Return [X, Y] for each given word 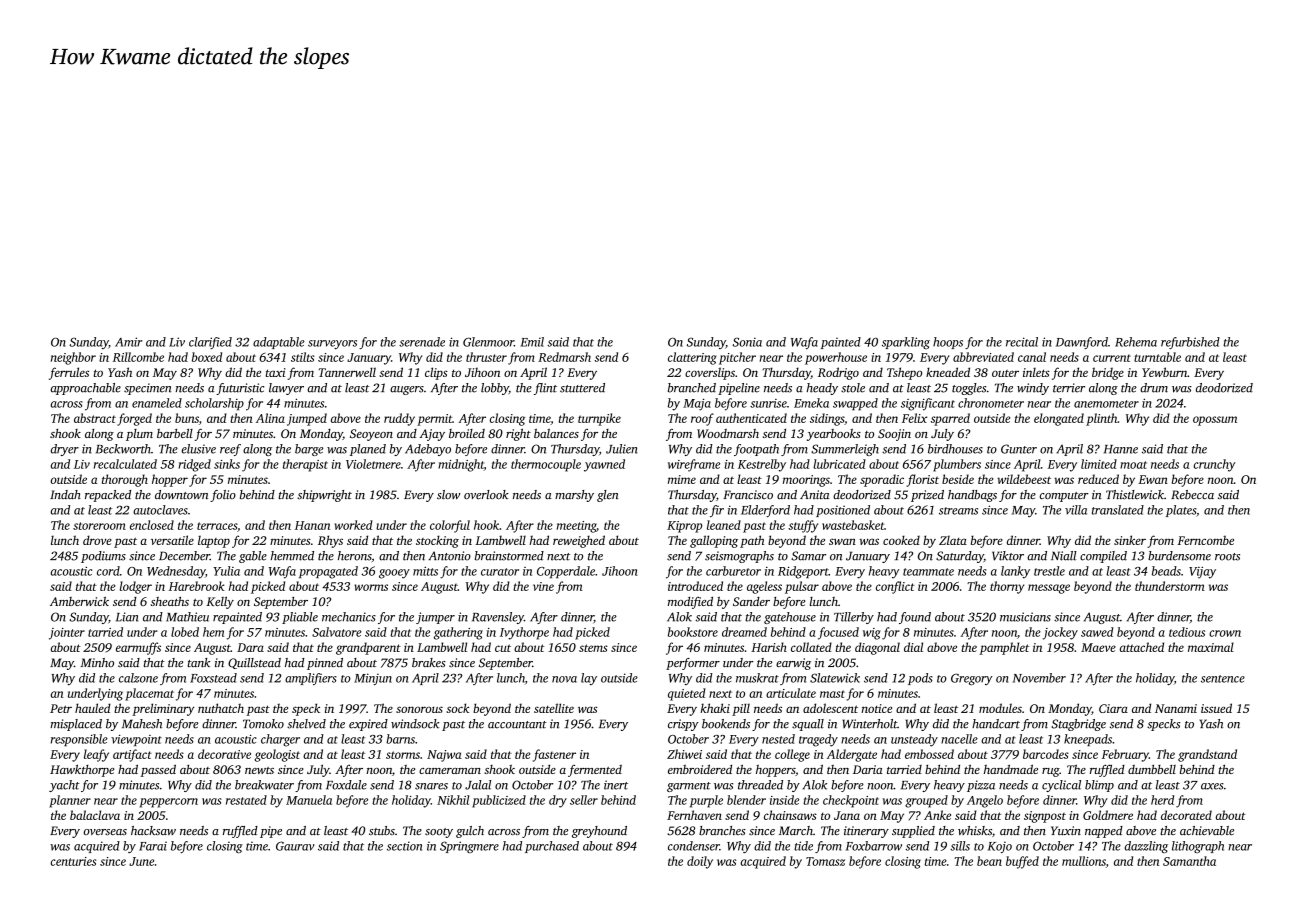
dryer [65, 450]
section [404, 846]
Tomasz [825, 861]
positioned [843, 511]
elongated [1059, 419]
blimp [1099, 786]
